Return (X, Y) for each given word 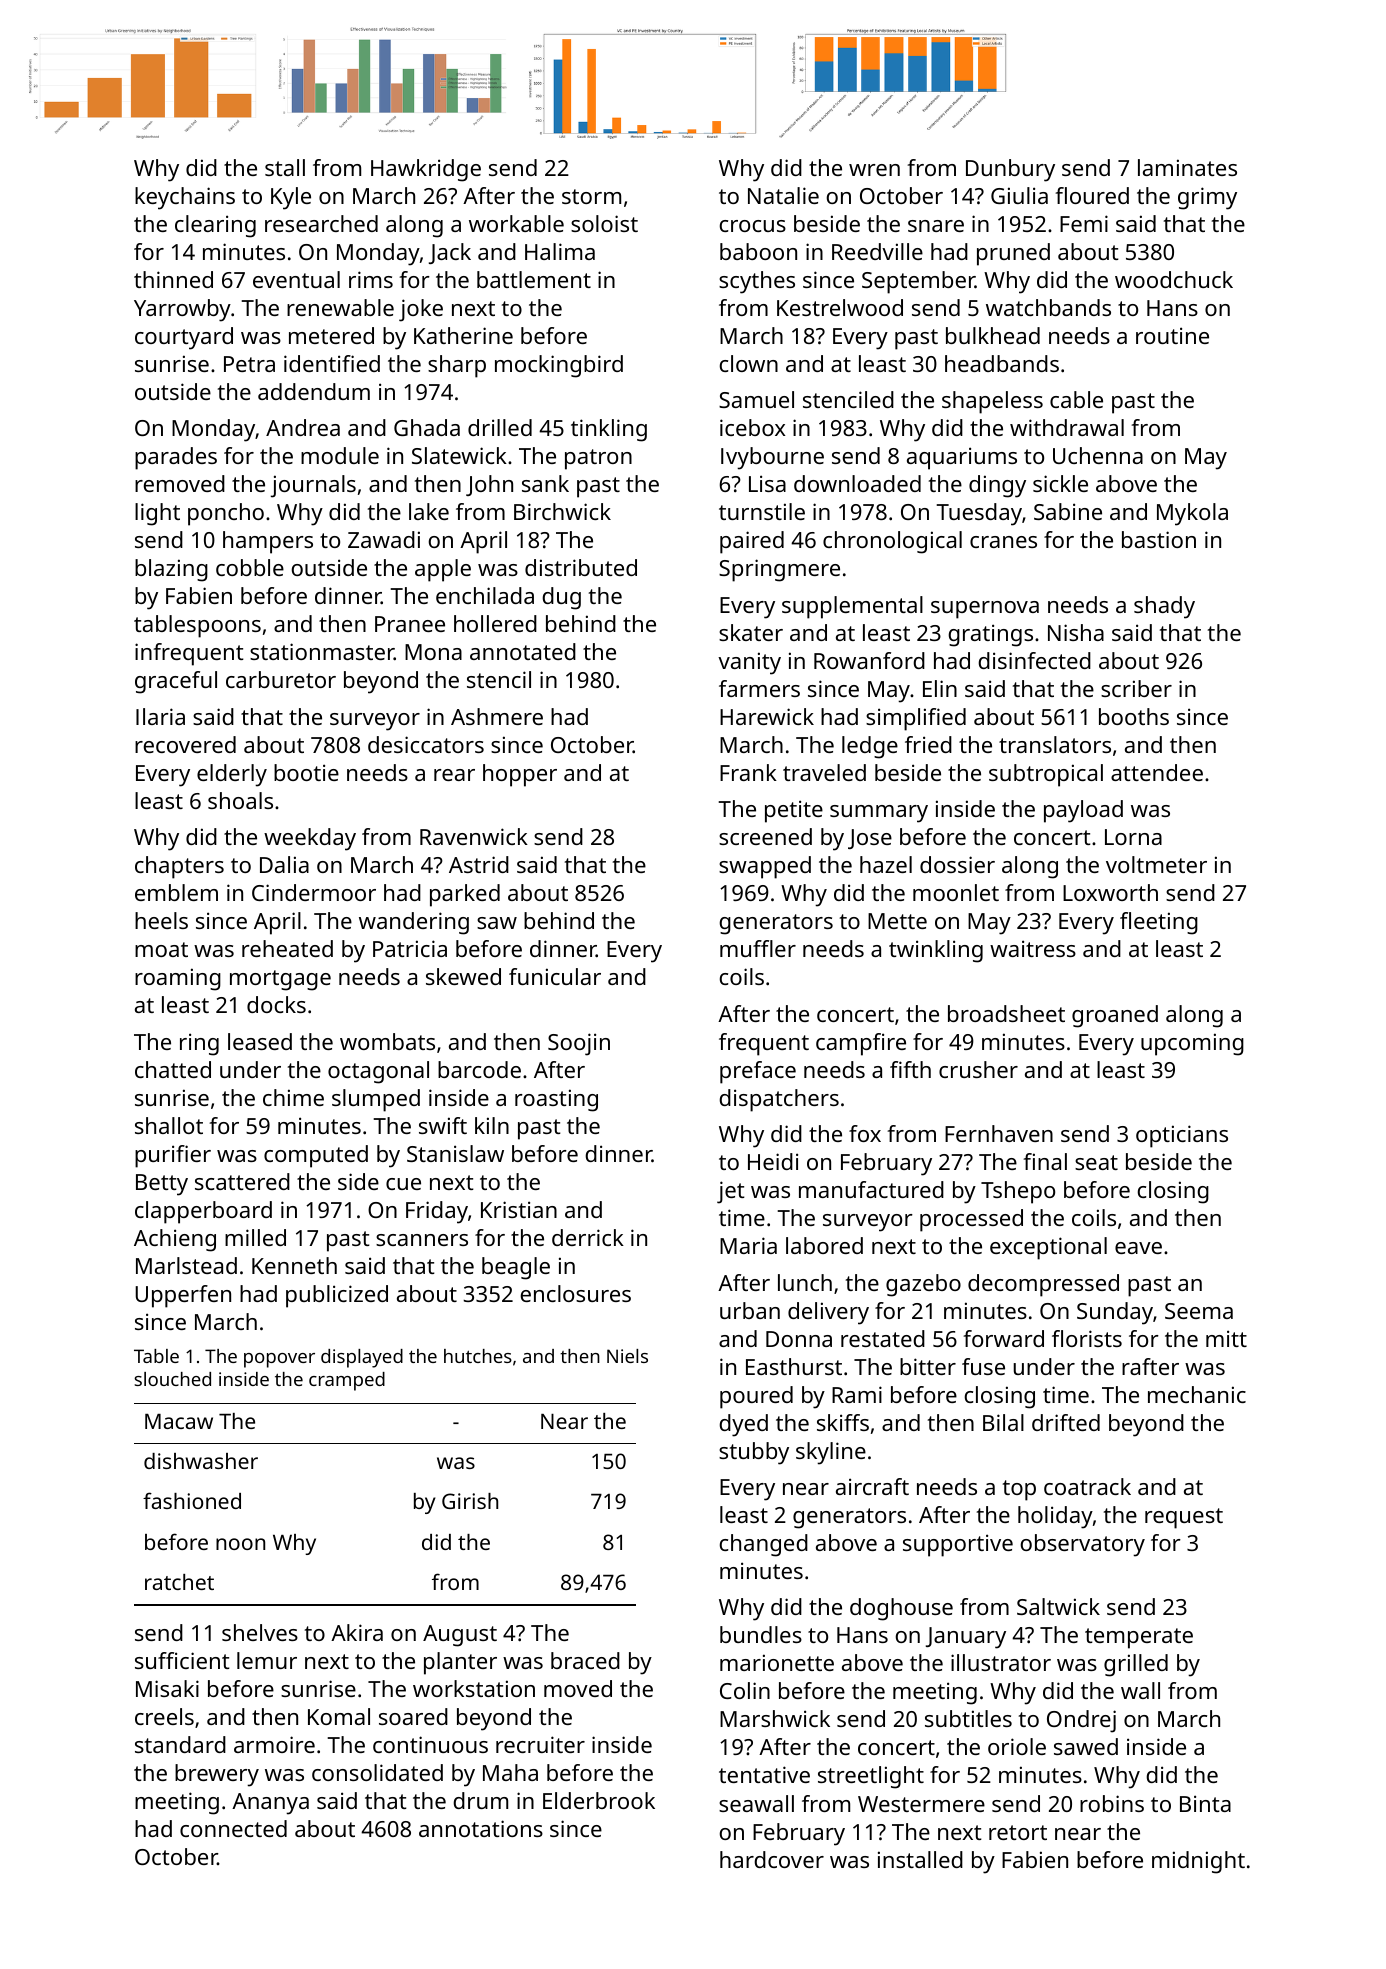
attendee (1157, 772)
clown (749, 363)
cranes (1003, 542)
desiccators (426, 744)
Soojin (579, 1044)
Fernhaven (999, 1133)
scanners (422, 1240)
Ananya (270, 1804)
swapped (765, 867)
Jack (450, 253)
